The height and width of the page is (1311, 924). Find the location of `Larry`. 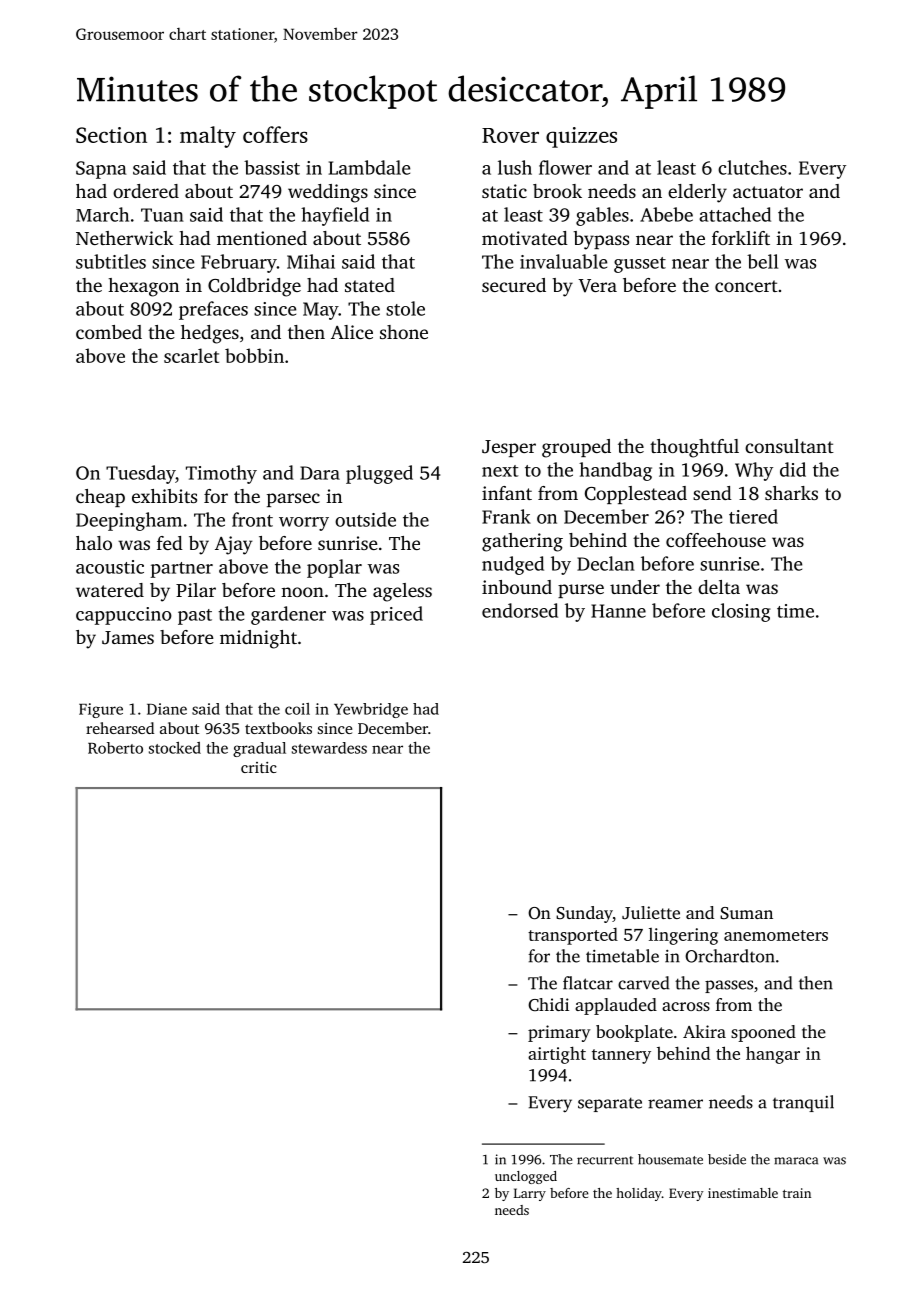

Larry is located at coordinates (530, 1194).
